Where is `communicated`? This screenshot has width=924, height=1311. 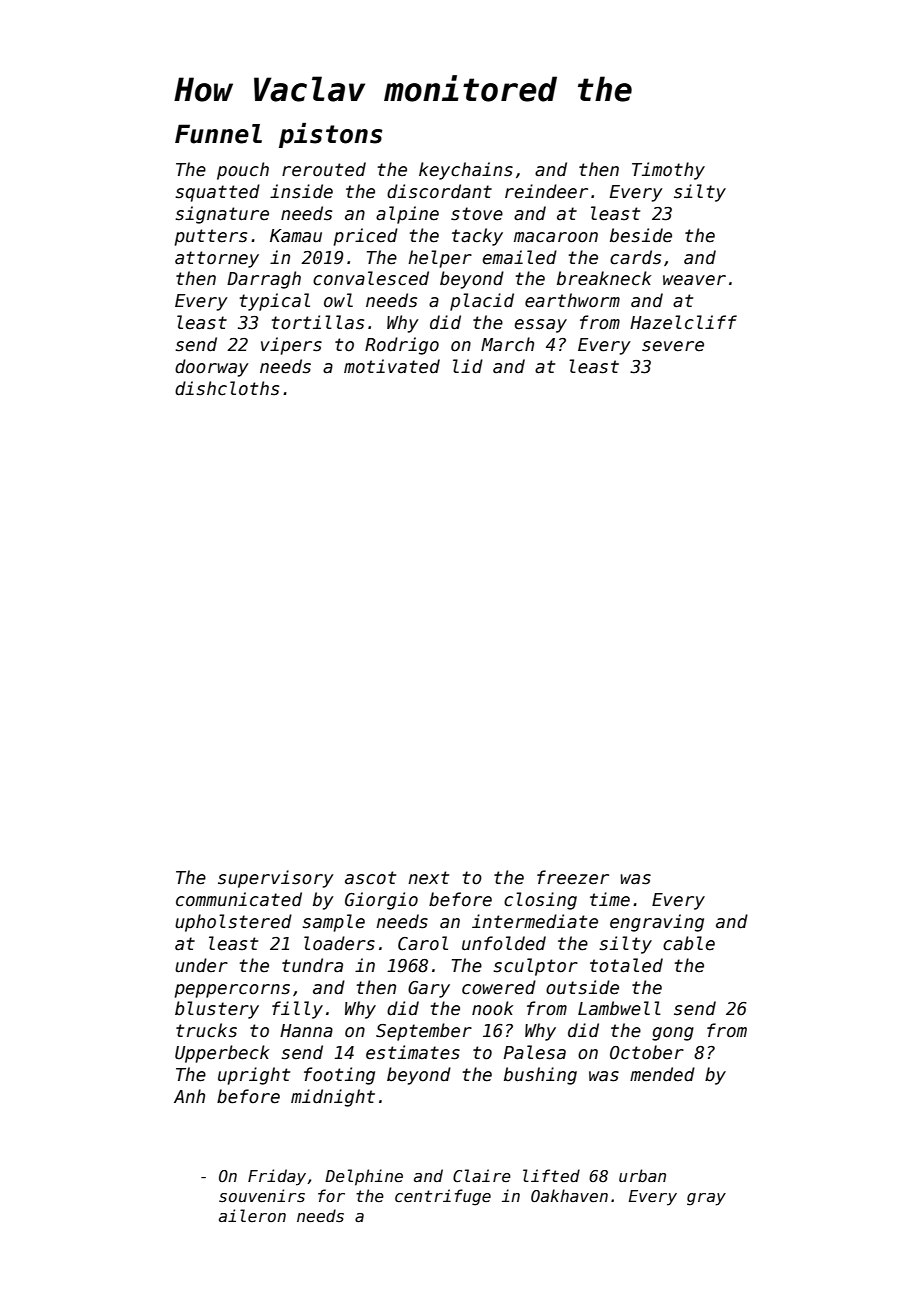
communicated is located at coordinates (239, 899).
